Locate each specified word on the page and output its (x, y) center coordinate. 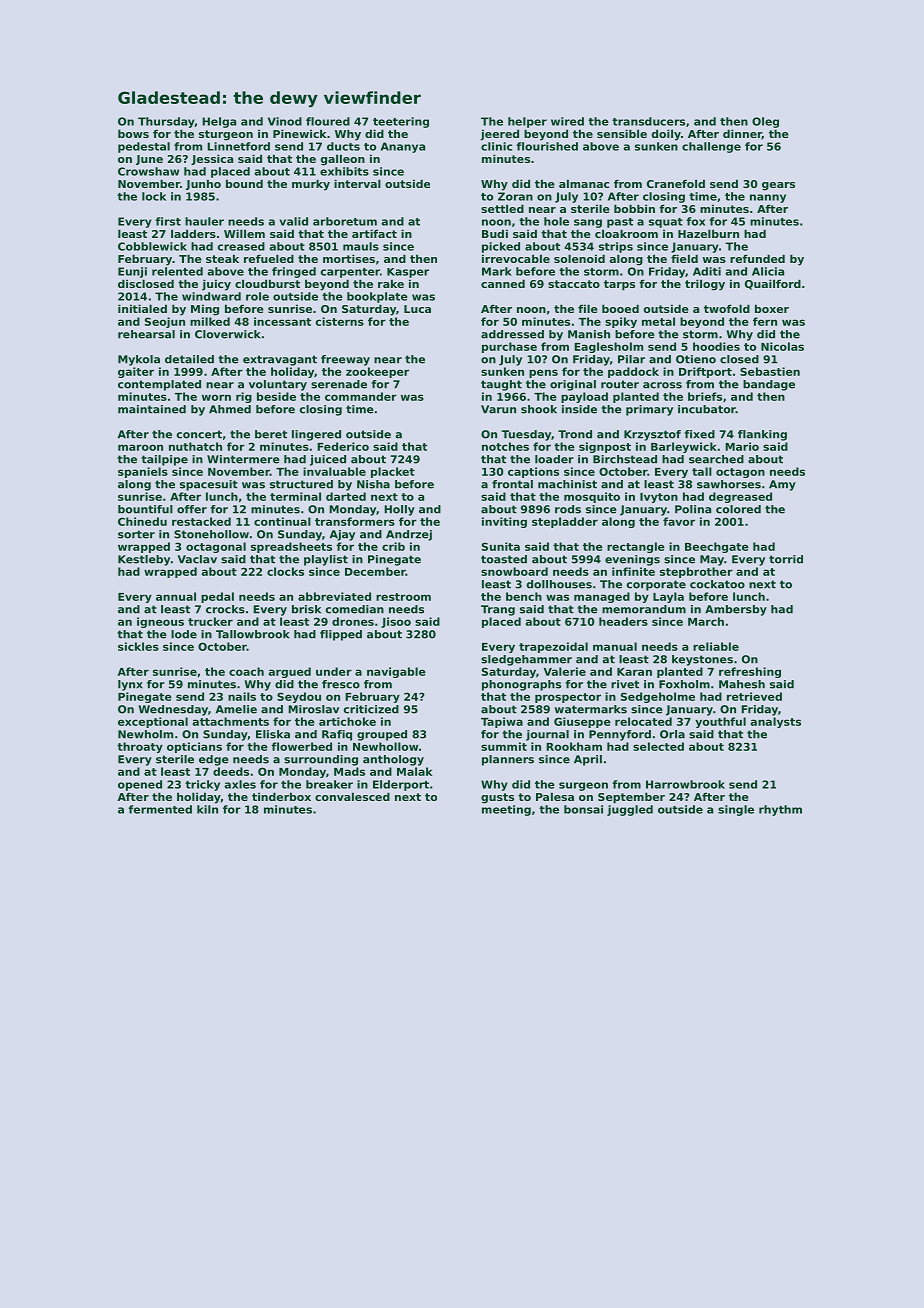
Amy (782, 485)
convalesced (352, 796)
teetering (401, 122)
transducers (648, 121)
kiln (207, 809)
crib (393, 546)
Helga (219, 122)
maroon (140, 447)
